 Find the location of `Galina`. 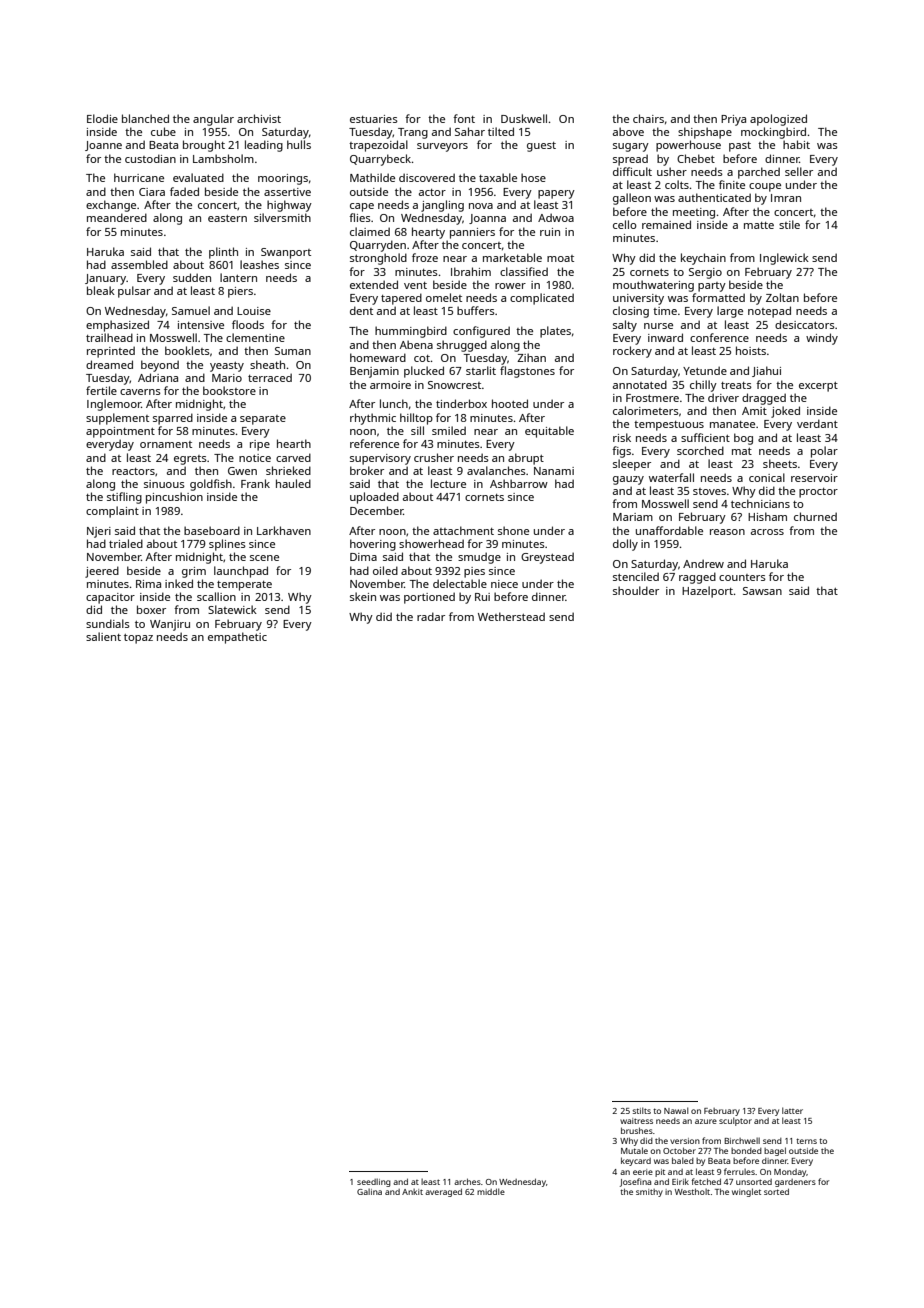

Galina is located at coordinates (369, 1191).
